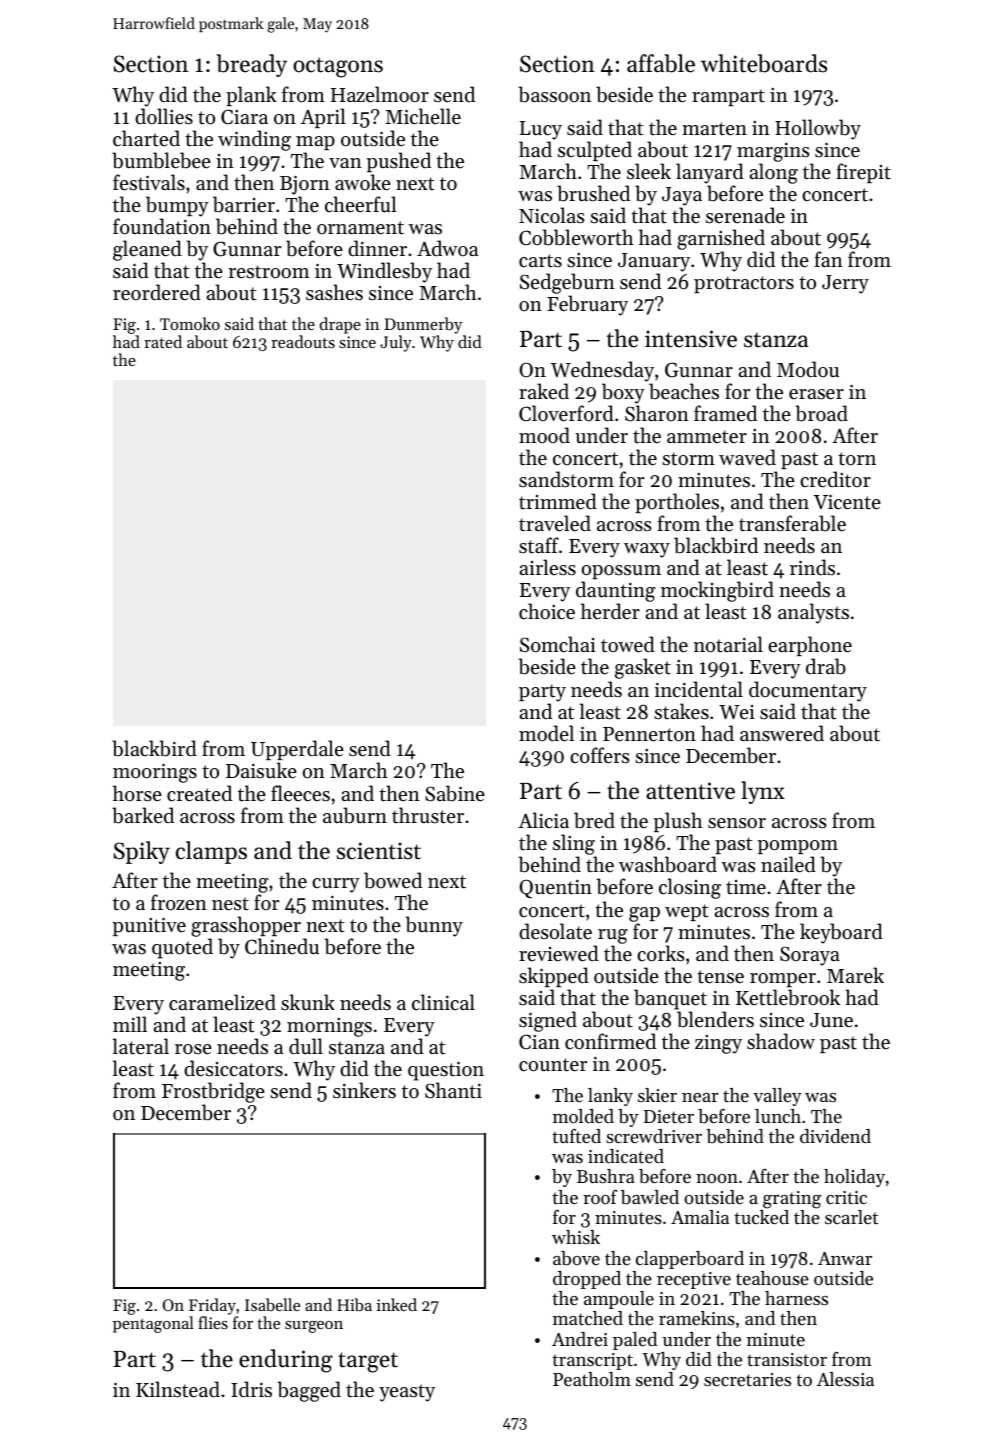  What do you see at coordinates (178, 1389) in the page?
I see `Kilnstead` at bounding box center [178, 1389].
